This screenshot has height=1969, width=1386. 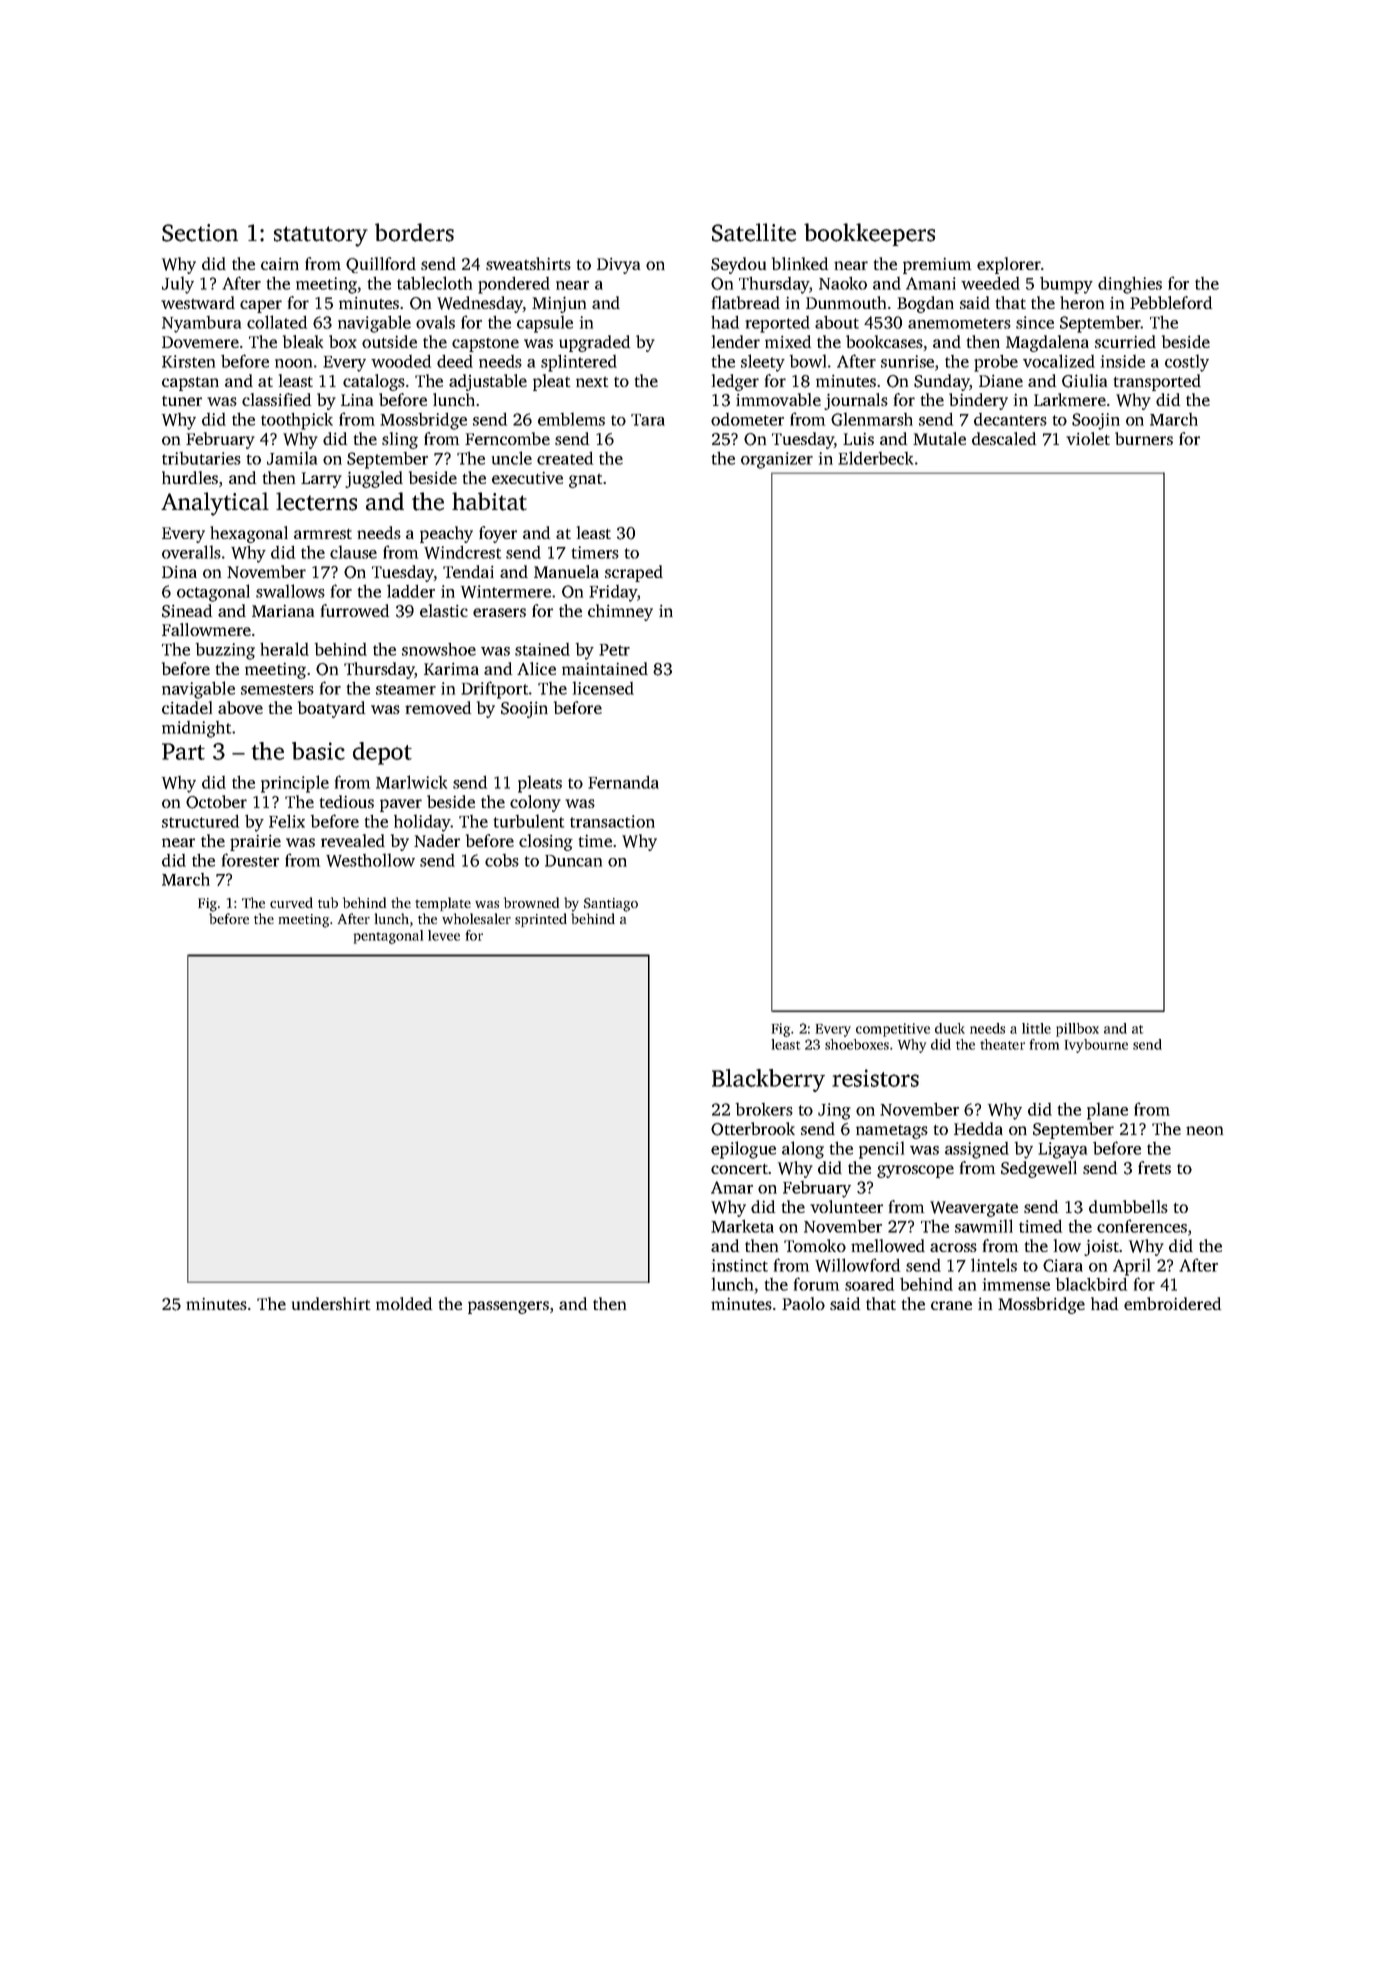 I want to click on cairn, so click(x=280, y=264).
